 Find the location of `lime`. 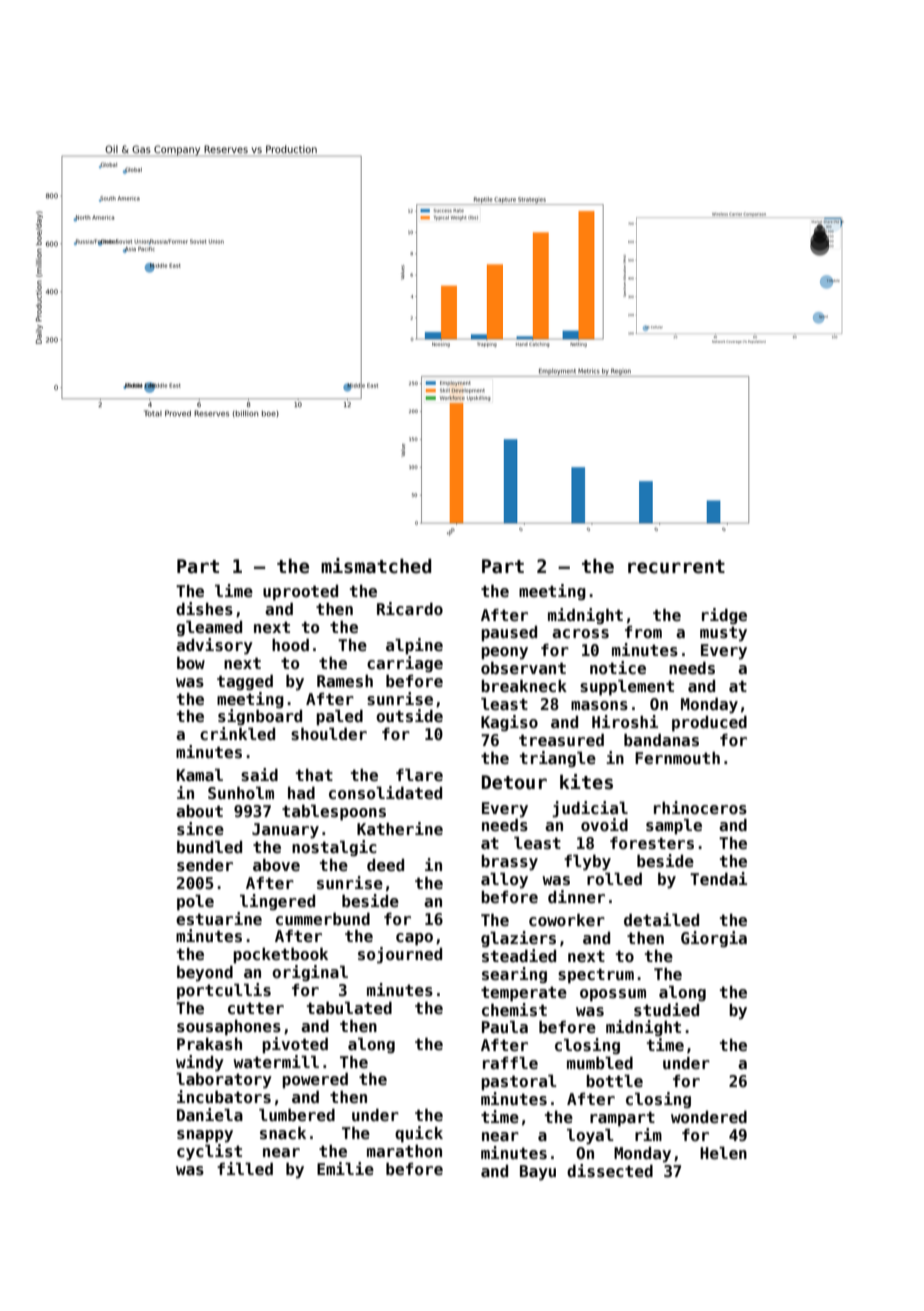

lime is located at coordinates (234, 591).
